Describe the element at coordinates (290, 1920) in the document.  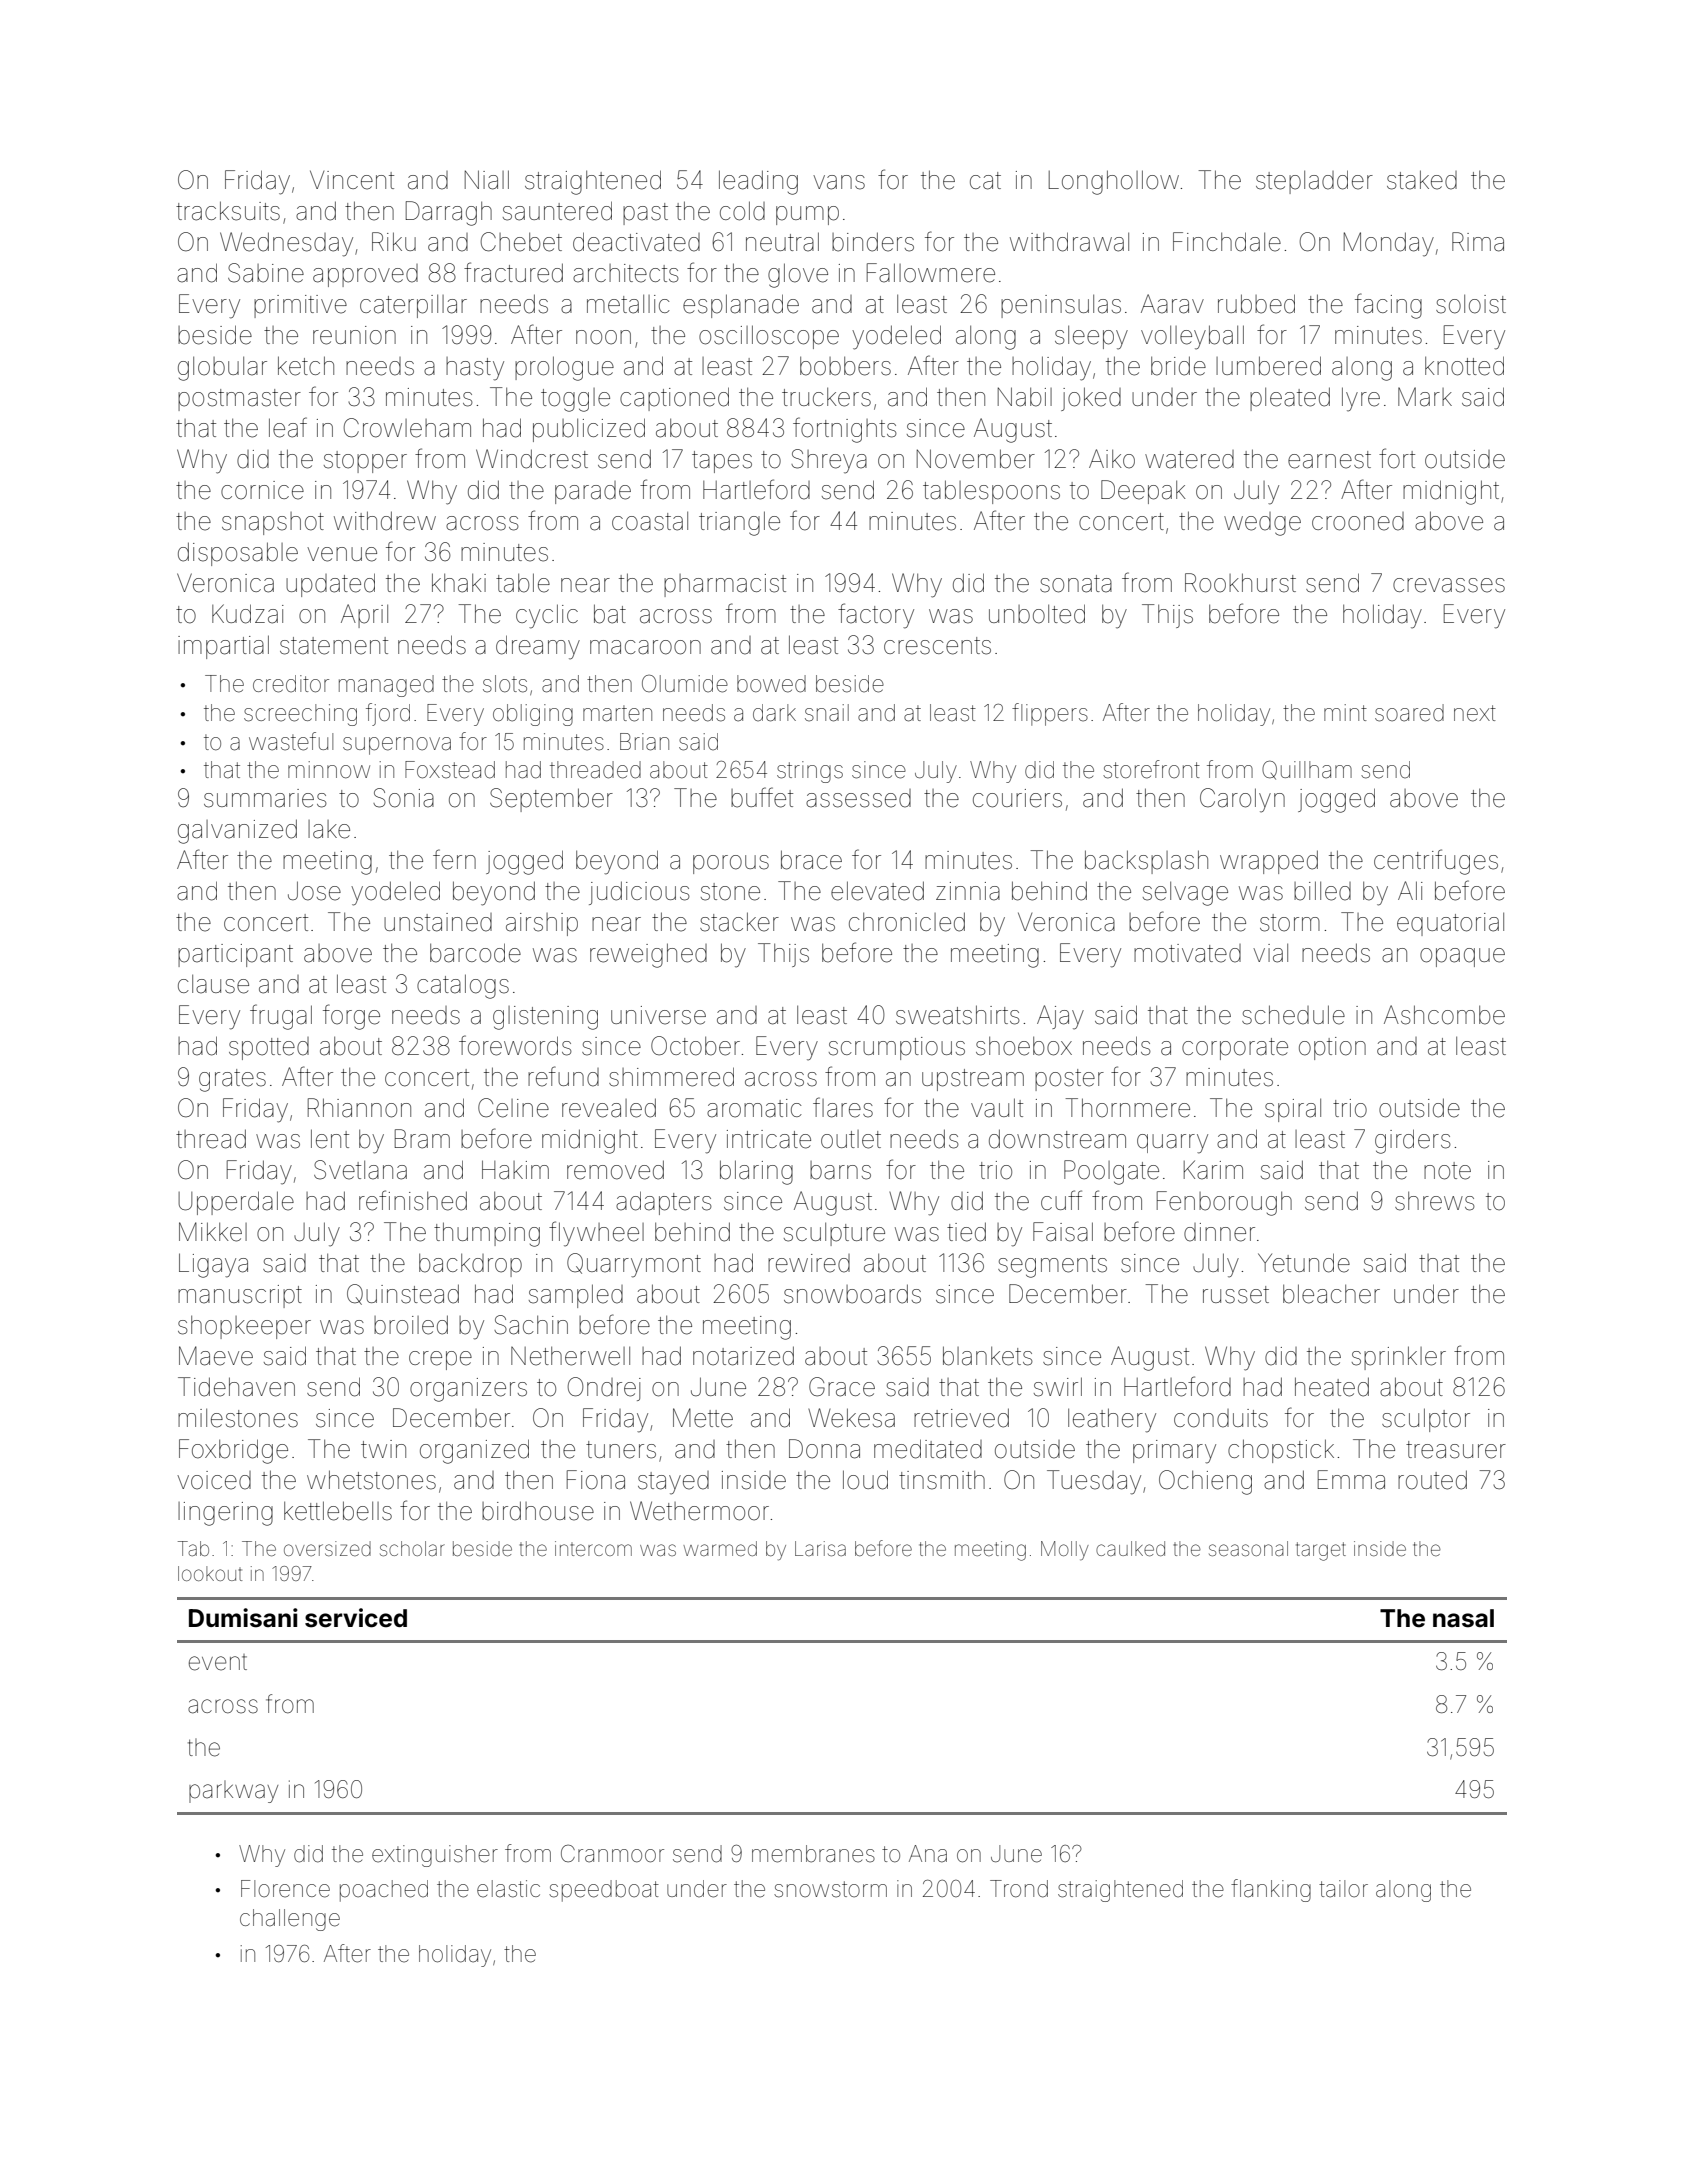
I see `challenge` at that location.
